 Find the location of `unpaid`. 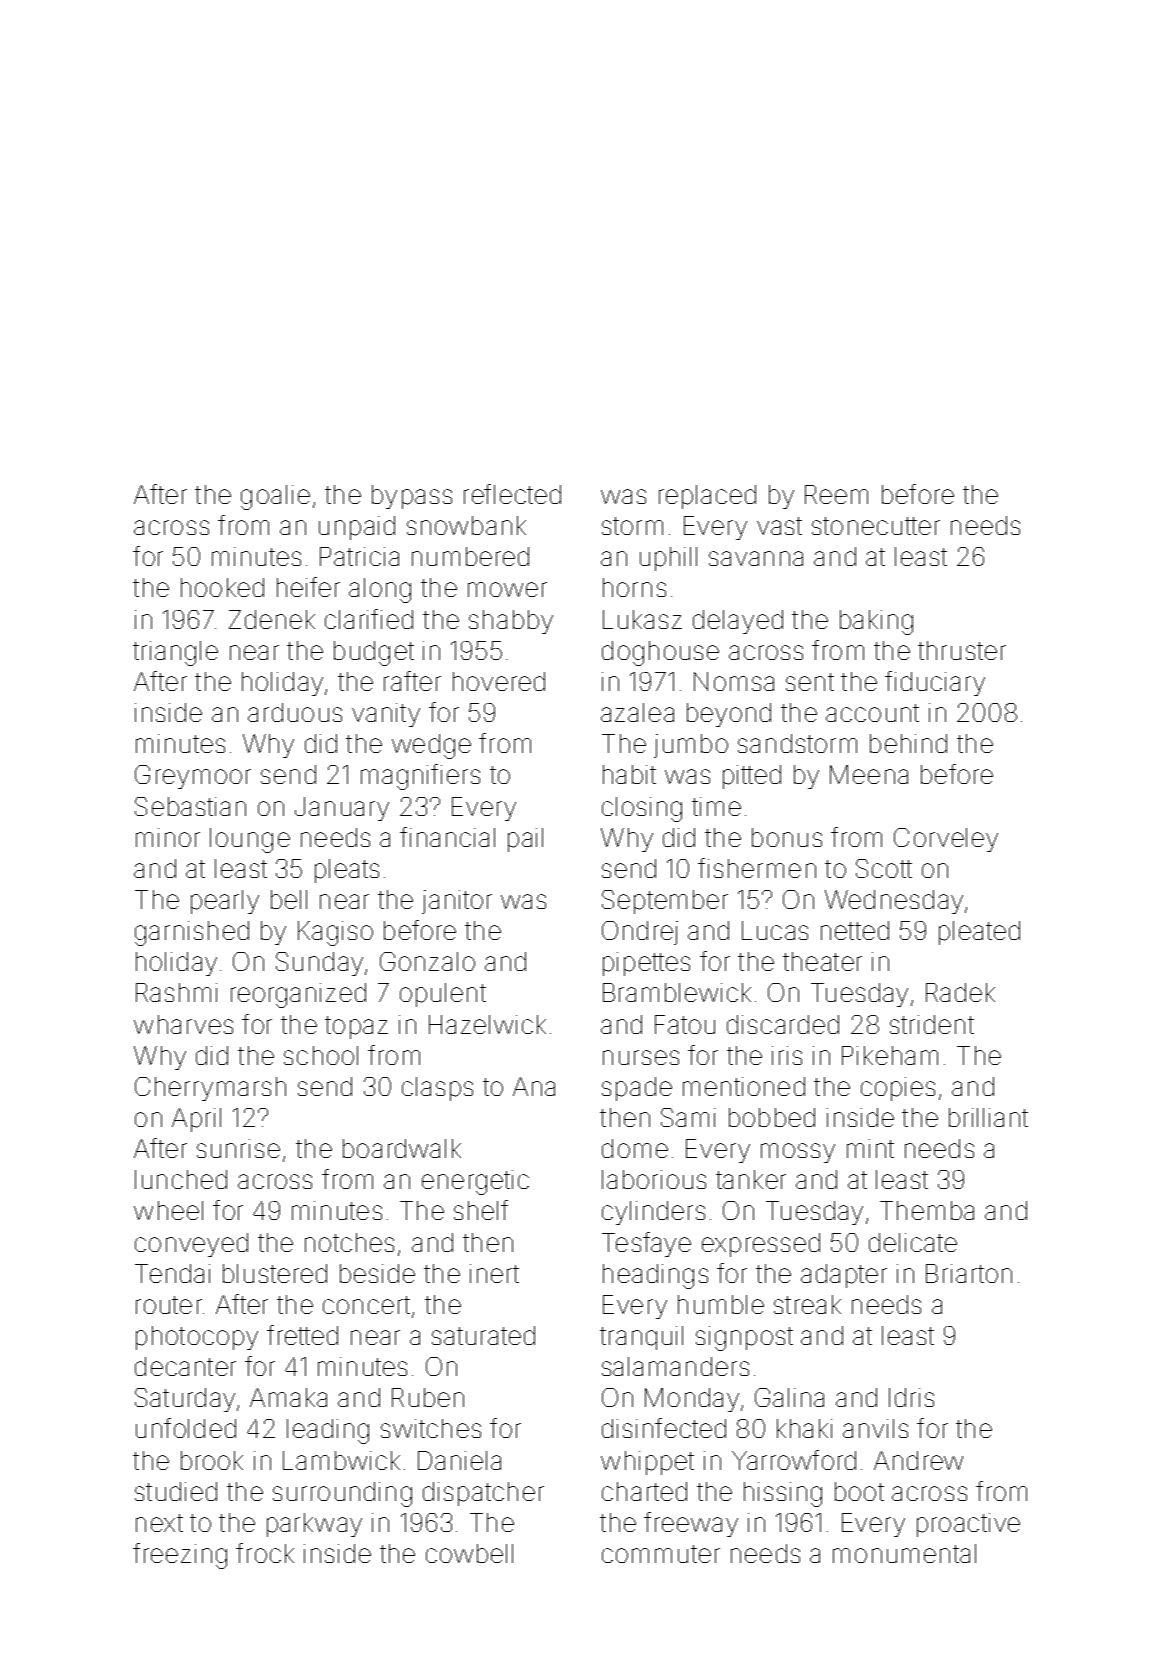

unpaid is located at coordinates (357, 528).
